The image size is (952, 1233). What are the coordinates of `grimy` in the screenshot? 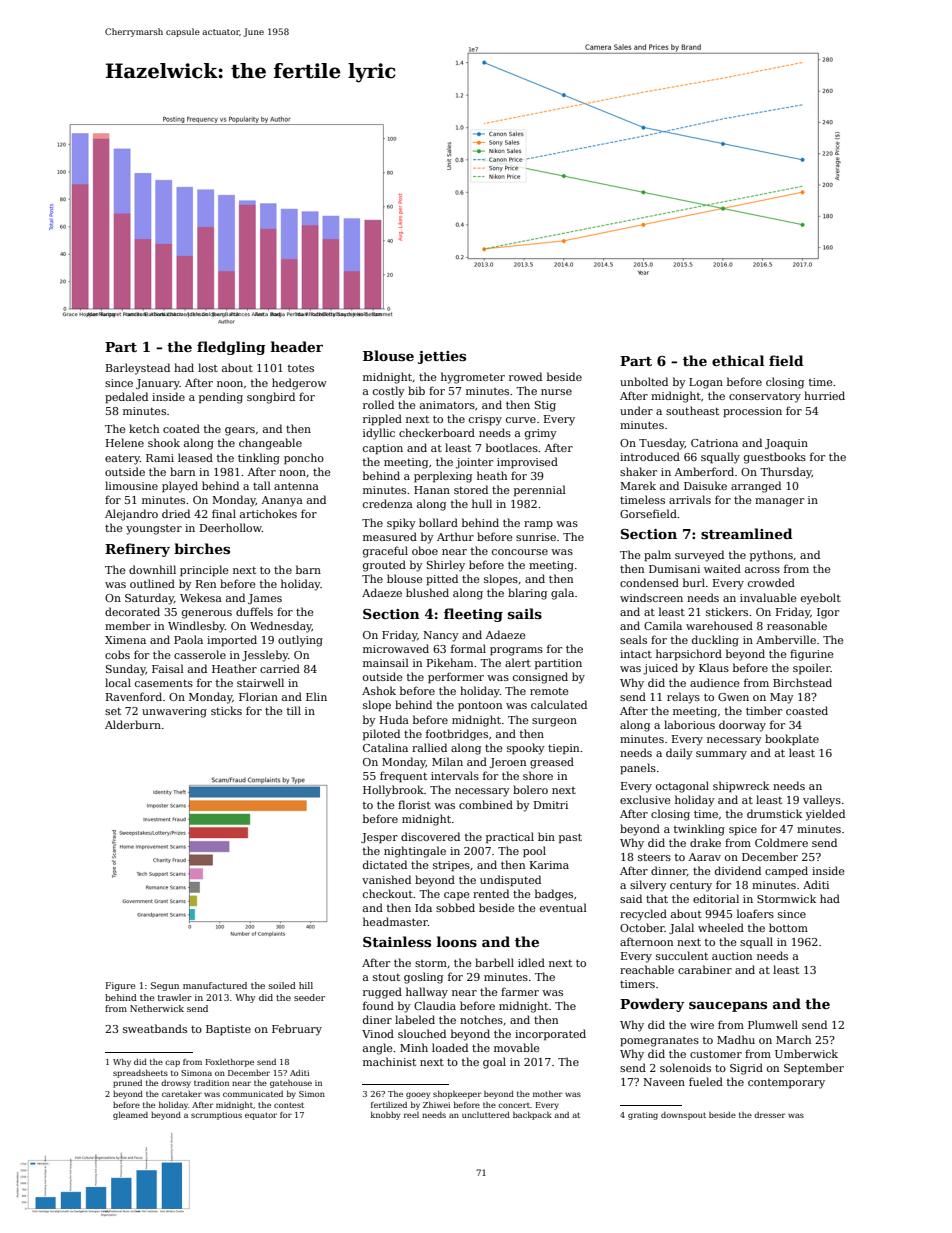 It's located at (541, 434).
